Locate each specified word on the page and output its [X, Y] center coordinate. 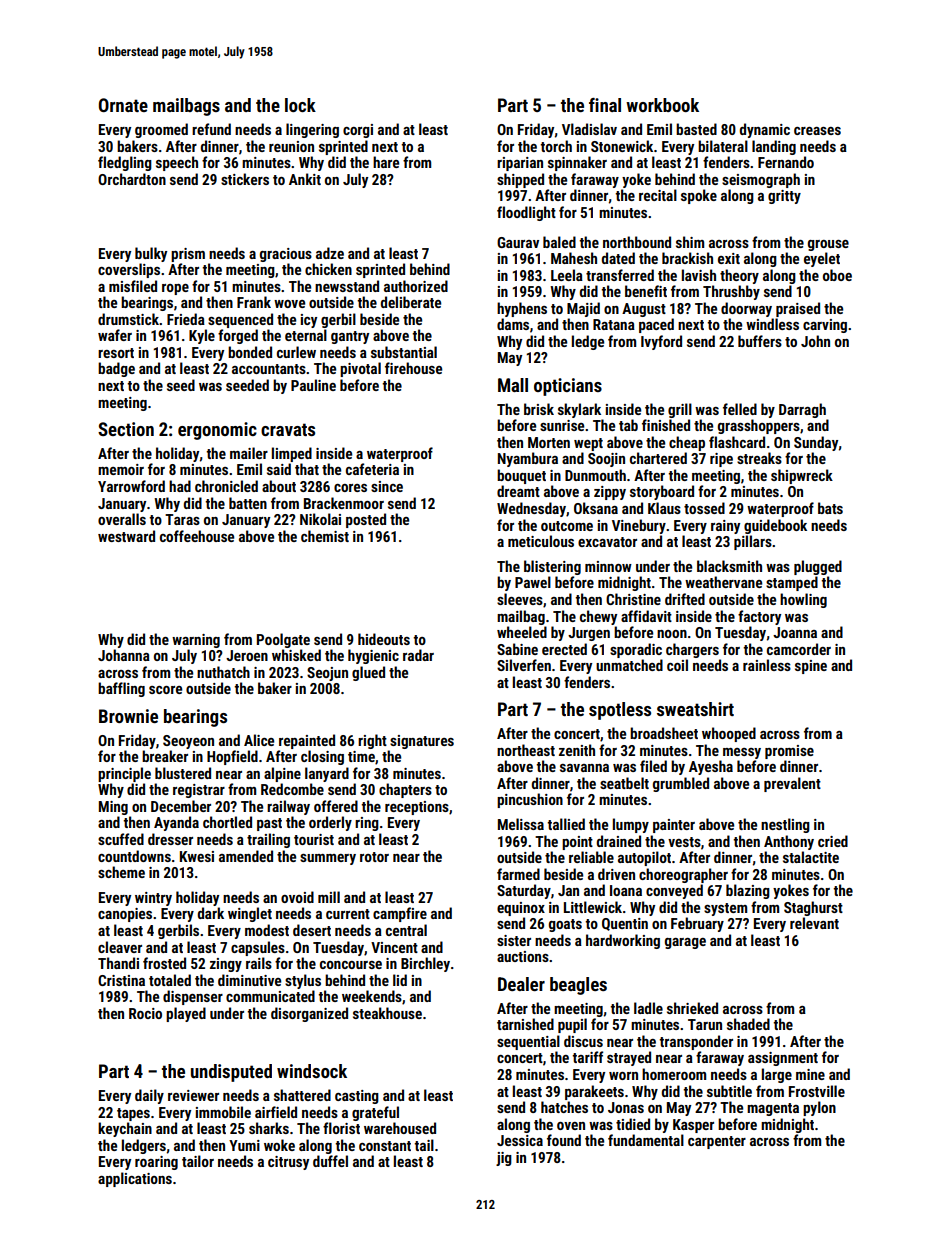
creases [817, 131]
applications [135, 1179]
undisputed [231, 1073]
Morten [549, 442]
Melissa [521, 824]
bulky [151, 254]
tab [628, 425]
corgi [358, 131]
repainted [307, 741]
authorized [416, 286]
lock [300, 105]
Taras [182, 519]
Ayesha [711, 767]
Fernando [786, 162]
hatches [564, 1107]
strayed [629, 1058]
